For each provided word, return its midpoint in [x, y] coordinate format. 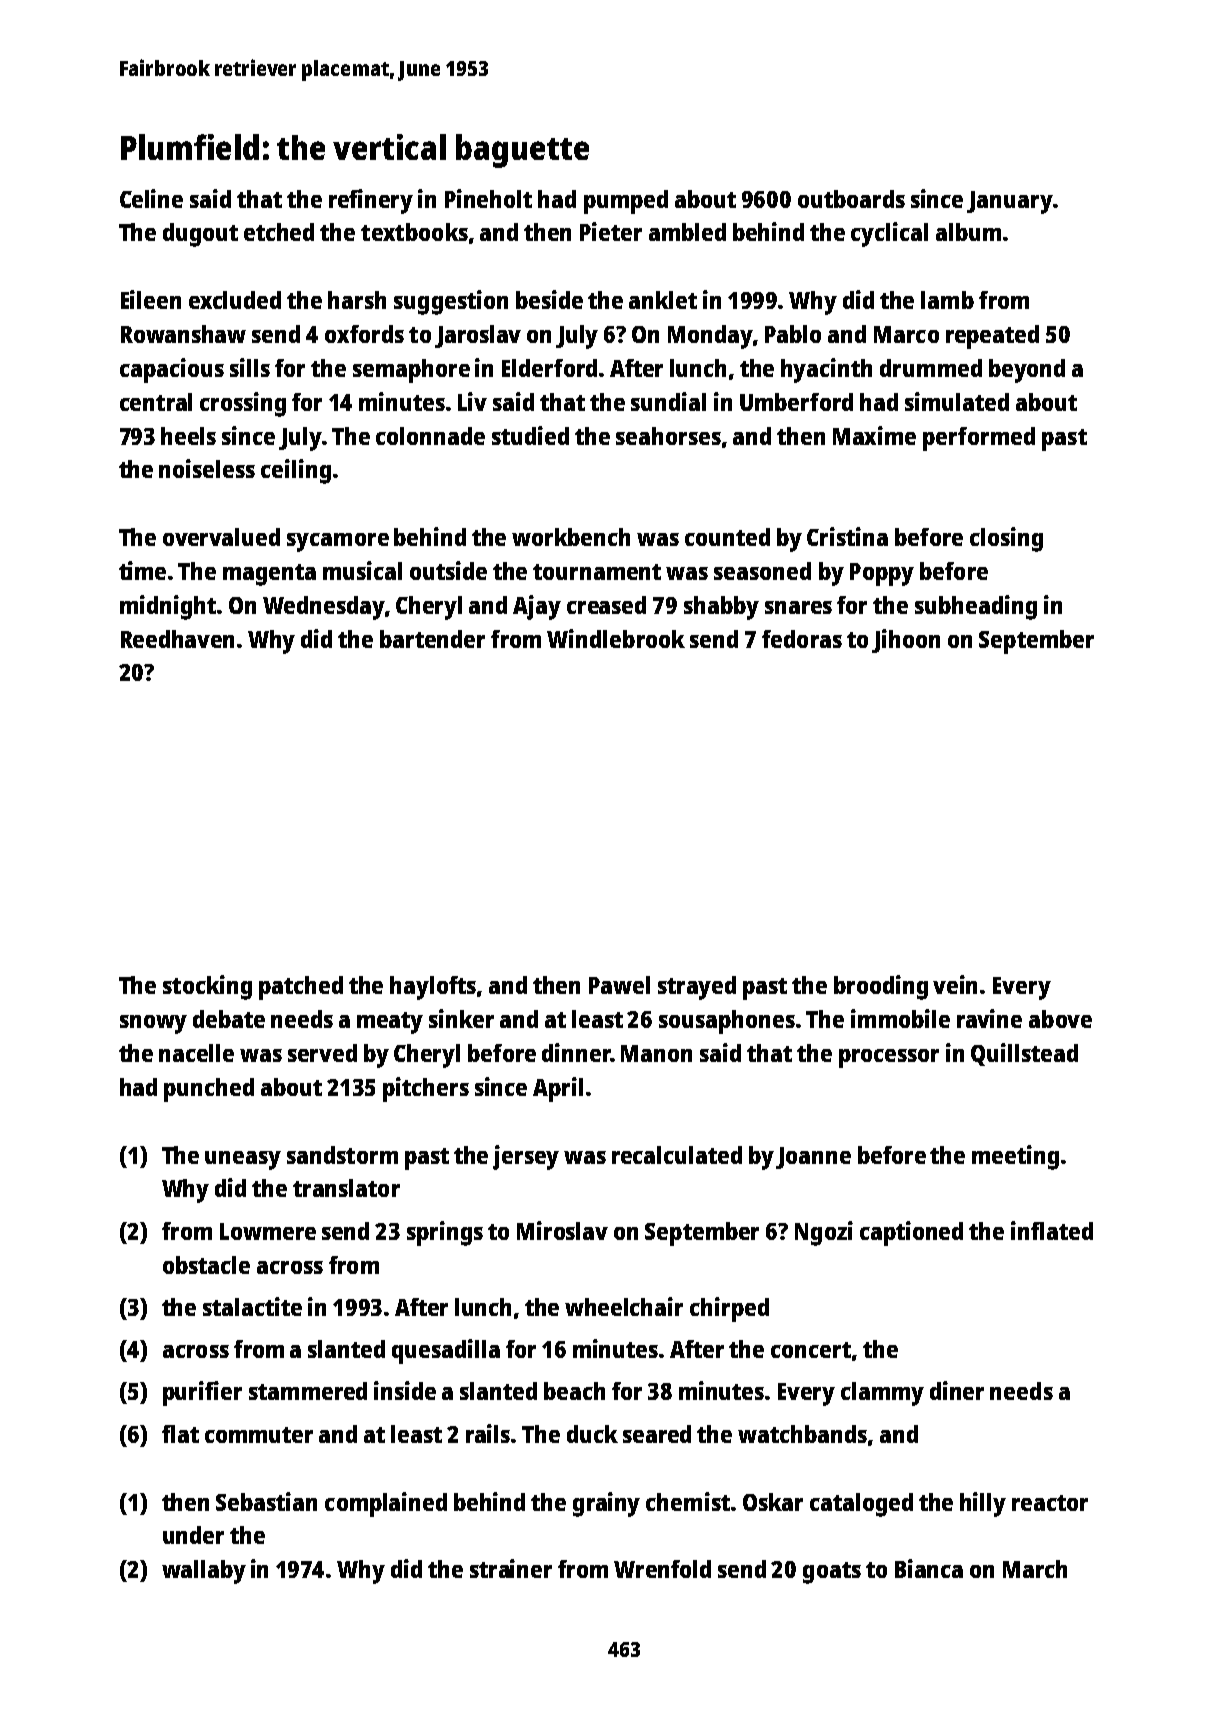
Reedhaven [177, 639]
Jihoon [906, 641]
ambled [687, 232]
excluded [235, 300]
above [1060, 1019]
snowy [153, 1024]
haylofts [433, 988]
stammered [308, 1391]
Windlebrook [616, 638]
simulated [957, 401]
